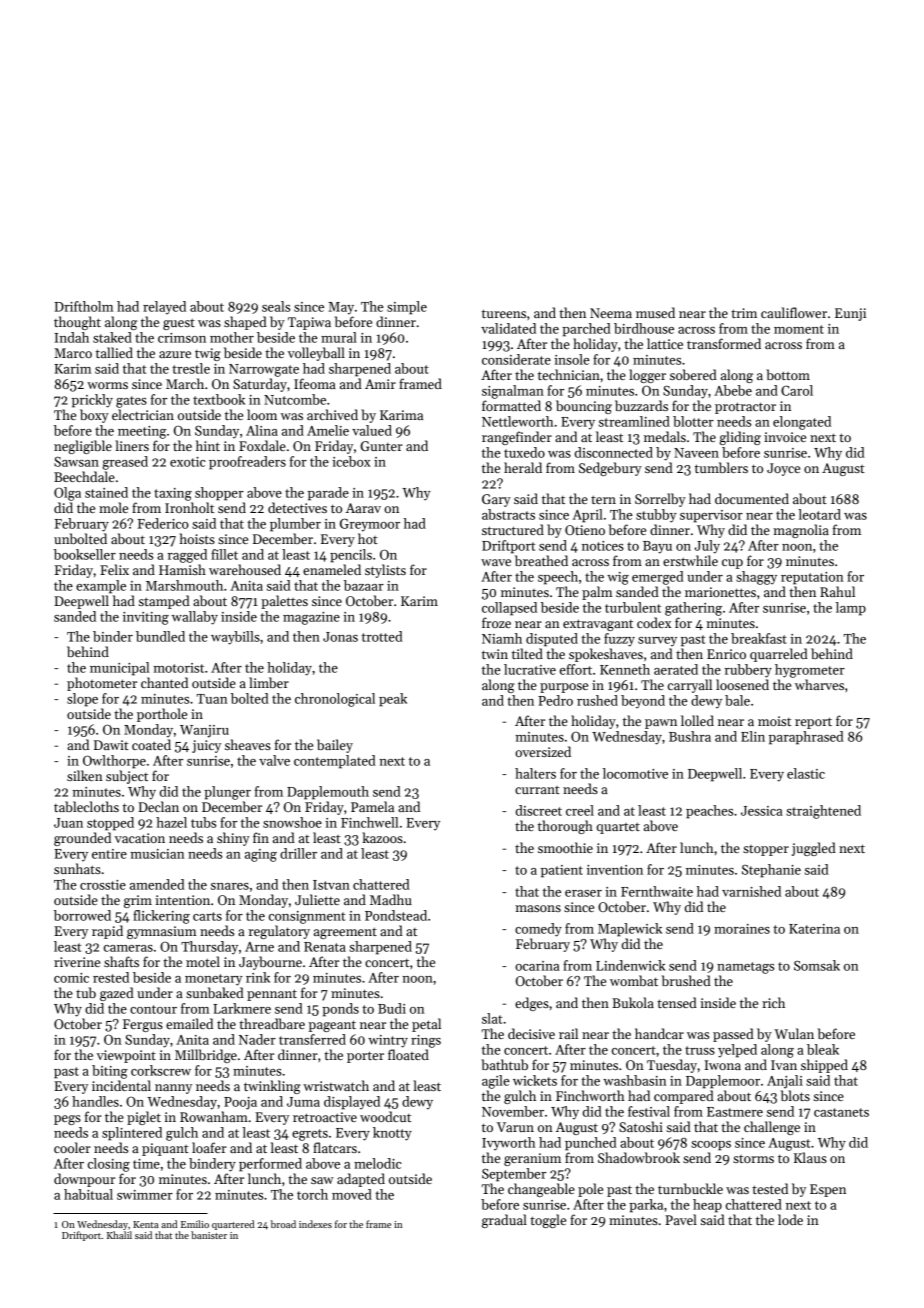 This page has height=1308, width=924. What do you see at coordinates (309, 323) in the page?
I see `Tapiwa` at bounding box center [309, 323].
